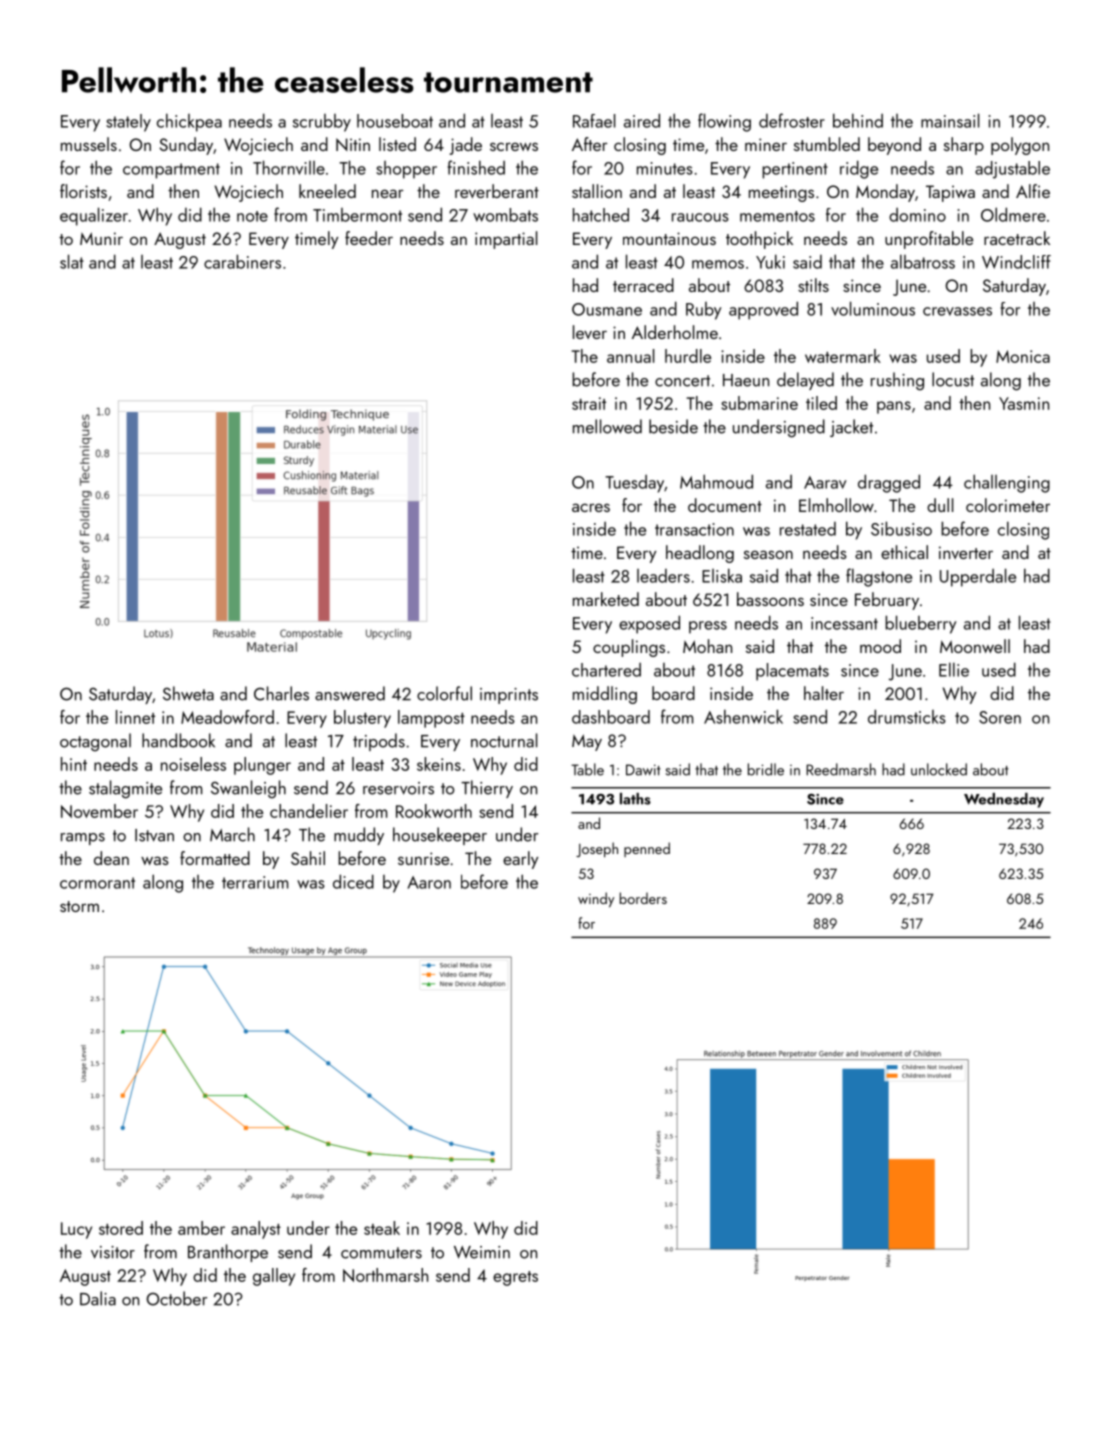  What do you see at coordinates (596, 899) in the document?
I see `windy` at bounding box center [596, 899].
